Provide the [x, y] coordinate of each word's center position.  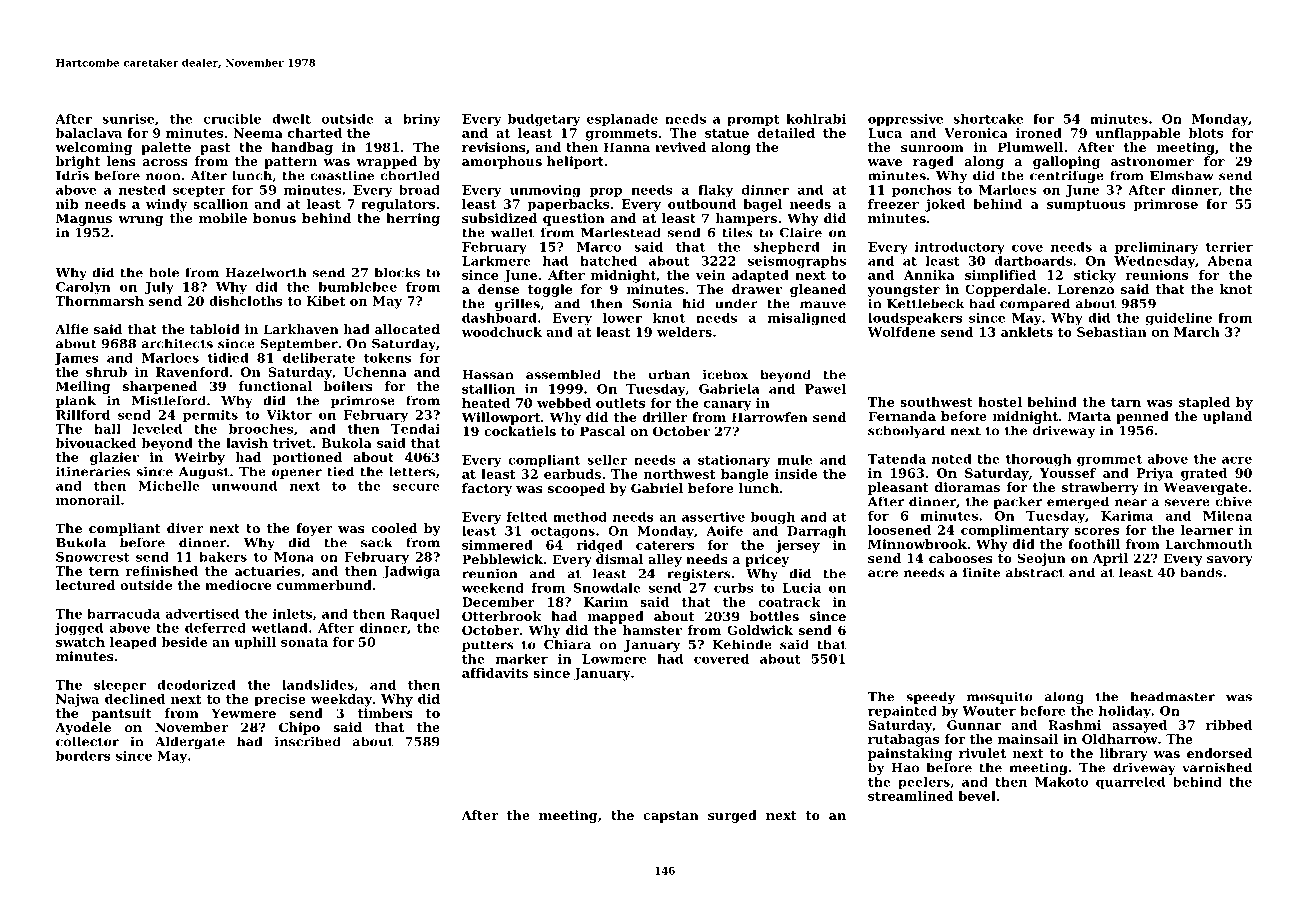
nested [142, 190]
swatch [80, 642]
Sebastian [1112, 332]
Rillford [83, 415]
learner [1207, 530]
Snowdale [607, 588]
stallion [488, 389]
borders [83, 756]
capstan [671, 817]
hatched [608, 261]
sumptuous [1086, 206]
